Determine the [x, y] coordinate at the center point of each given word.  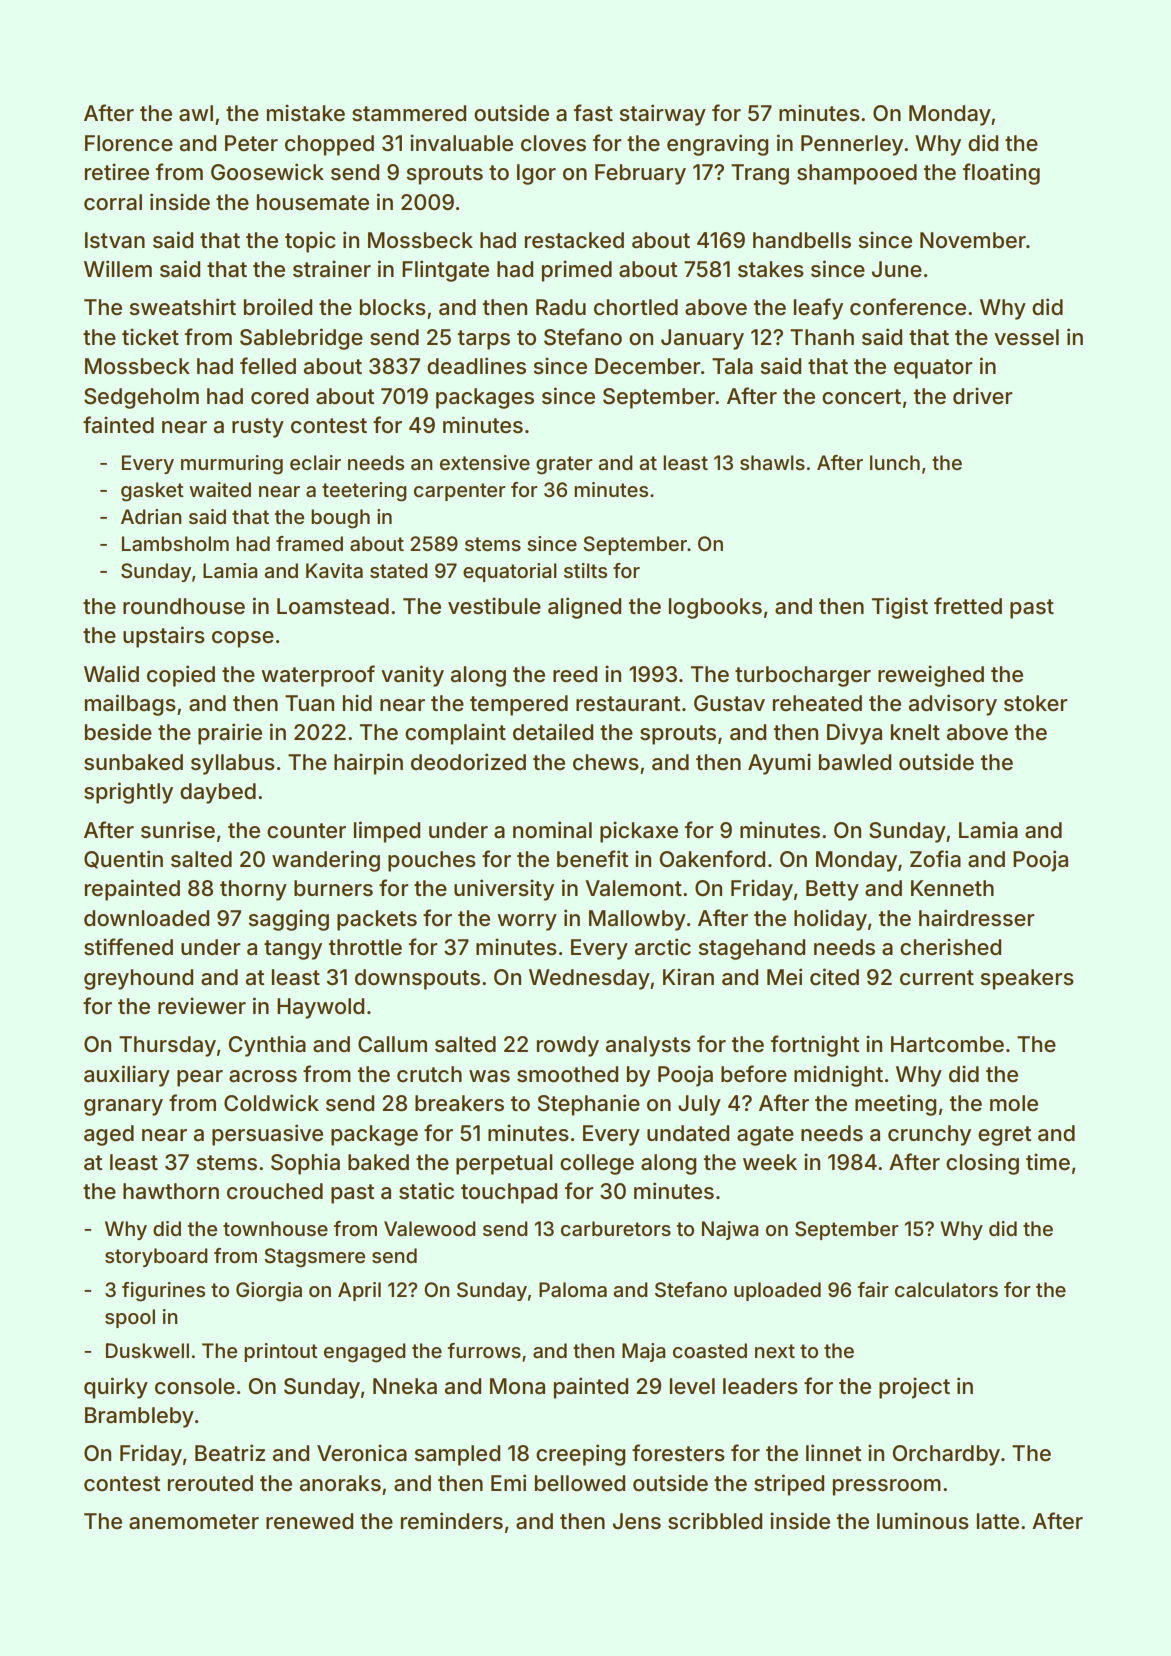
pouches [432, 861]
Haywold [320, 1008]
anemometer [194, 1522]
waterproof [318, 676]
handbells [802, 240]
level [692, 1386]
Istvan [115, 240]
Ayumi [779, 764]
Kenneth [952, 888]
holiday [830, 920]
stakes [771, 269]
